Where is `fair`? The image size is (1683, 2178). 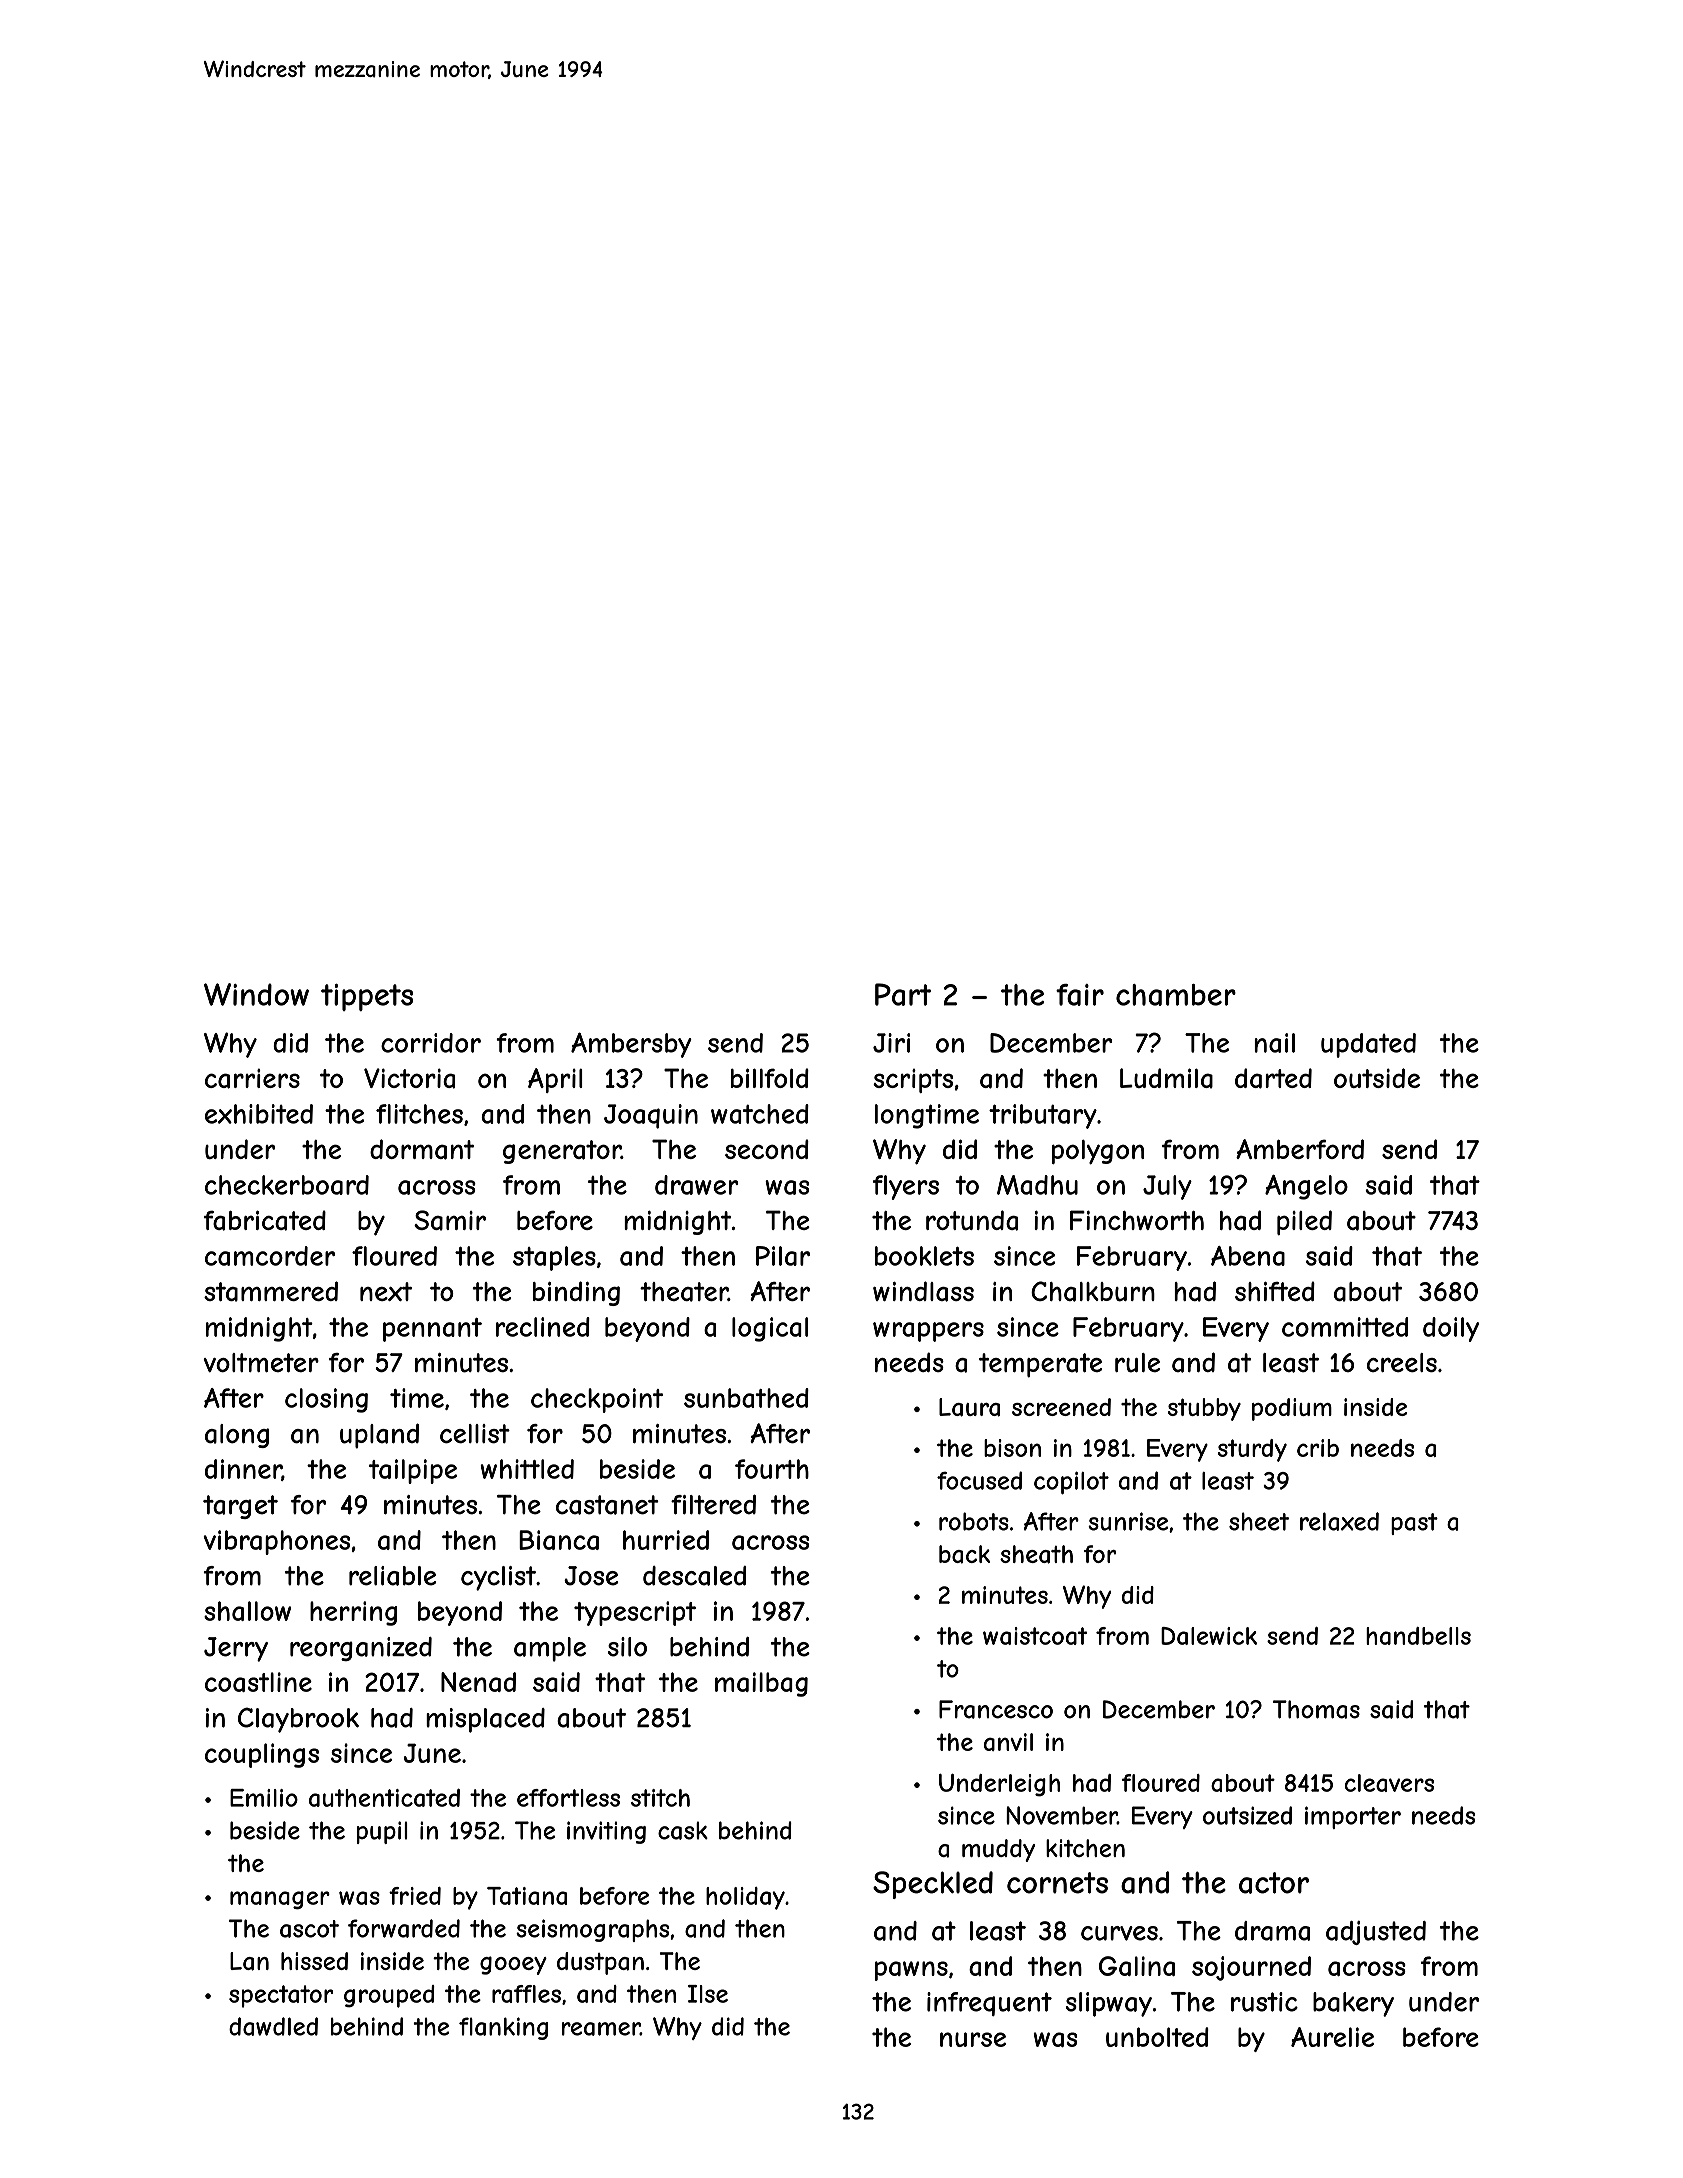 fair is located at coordinates (1080, 995).
